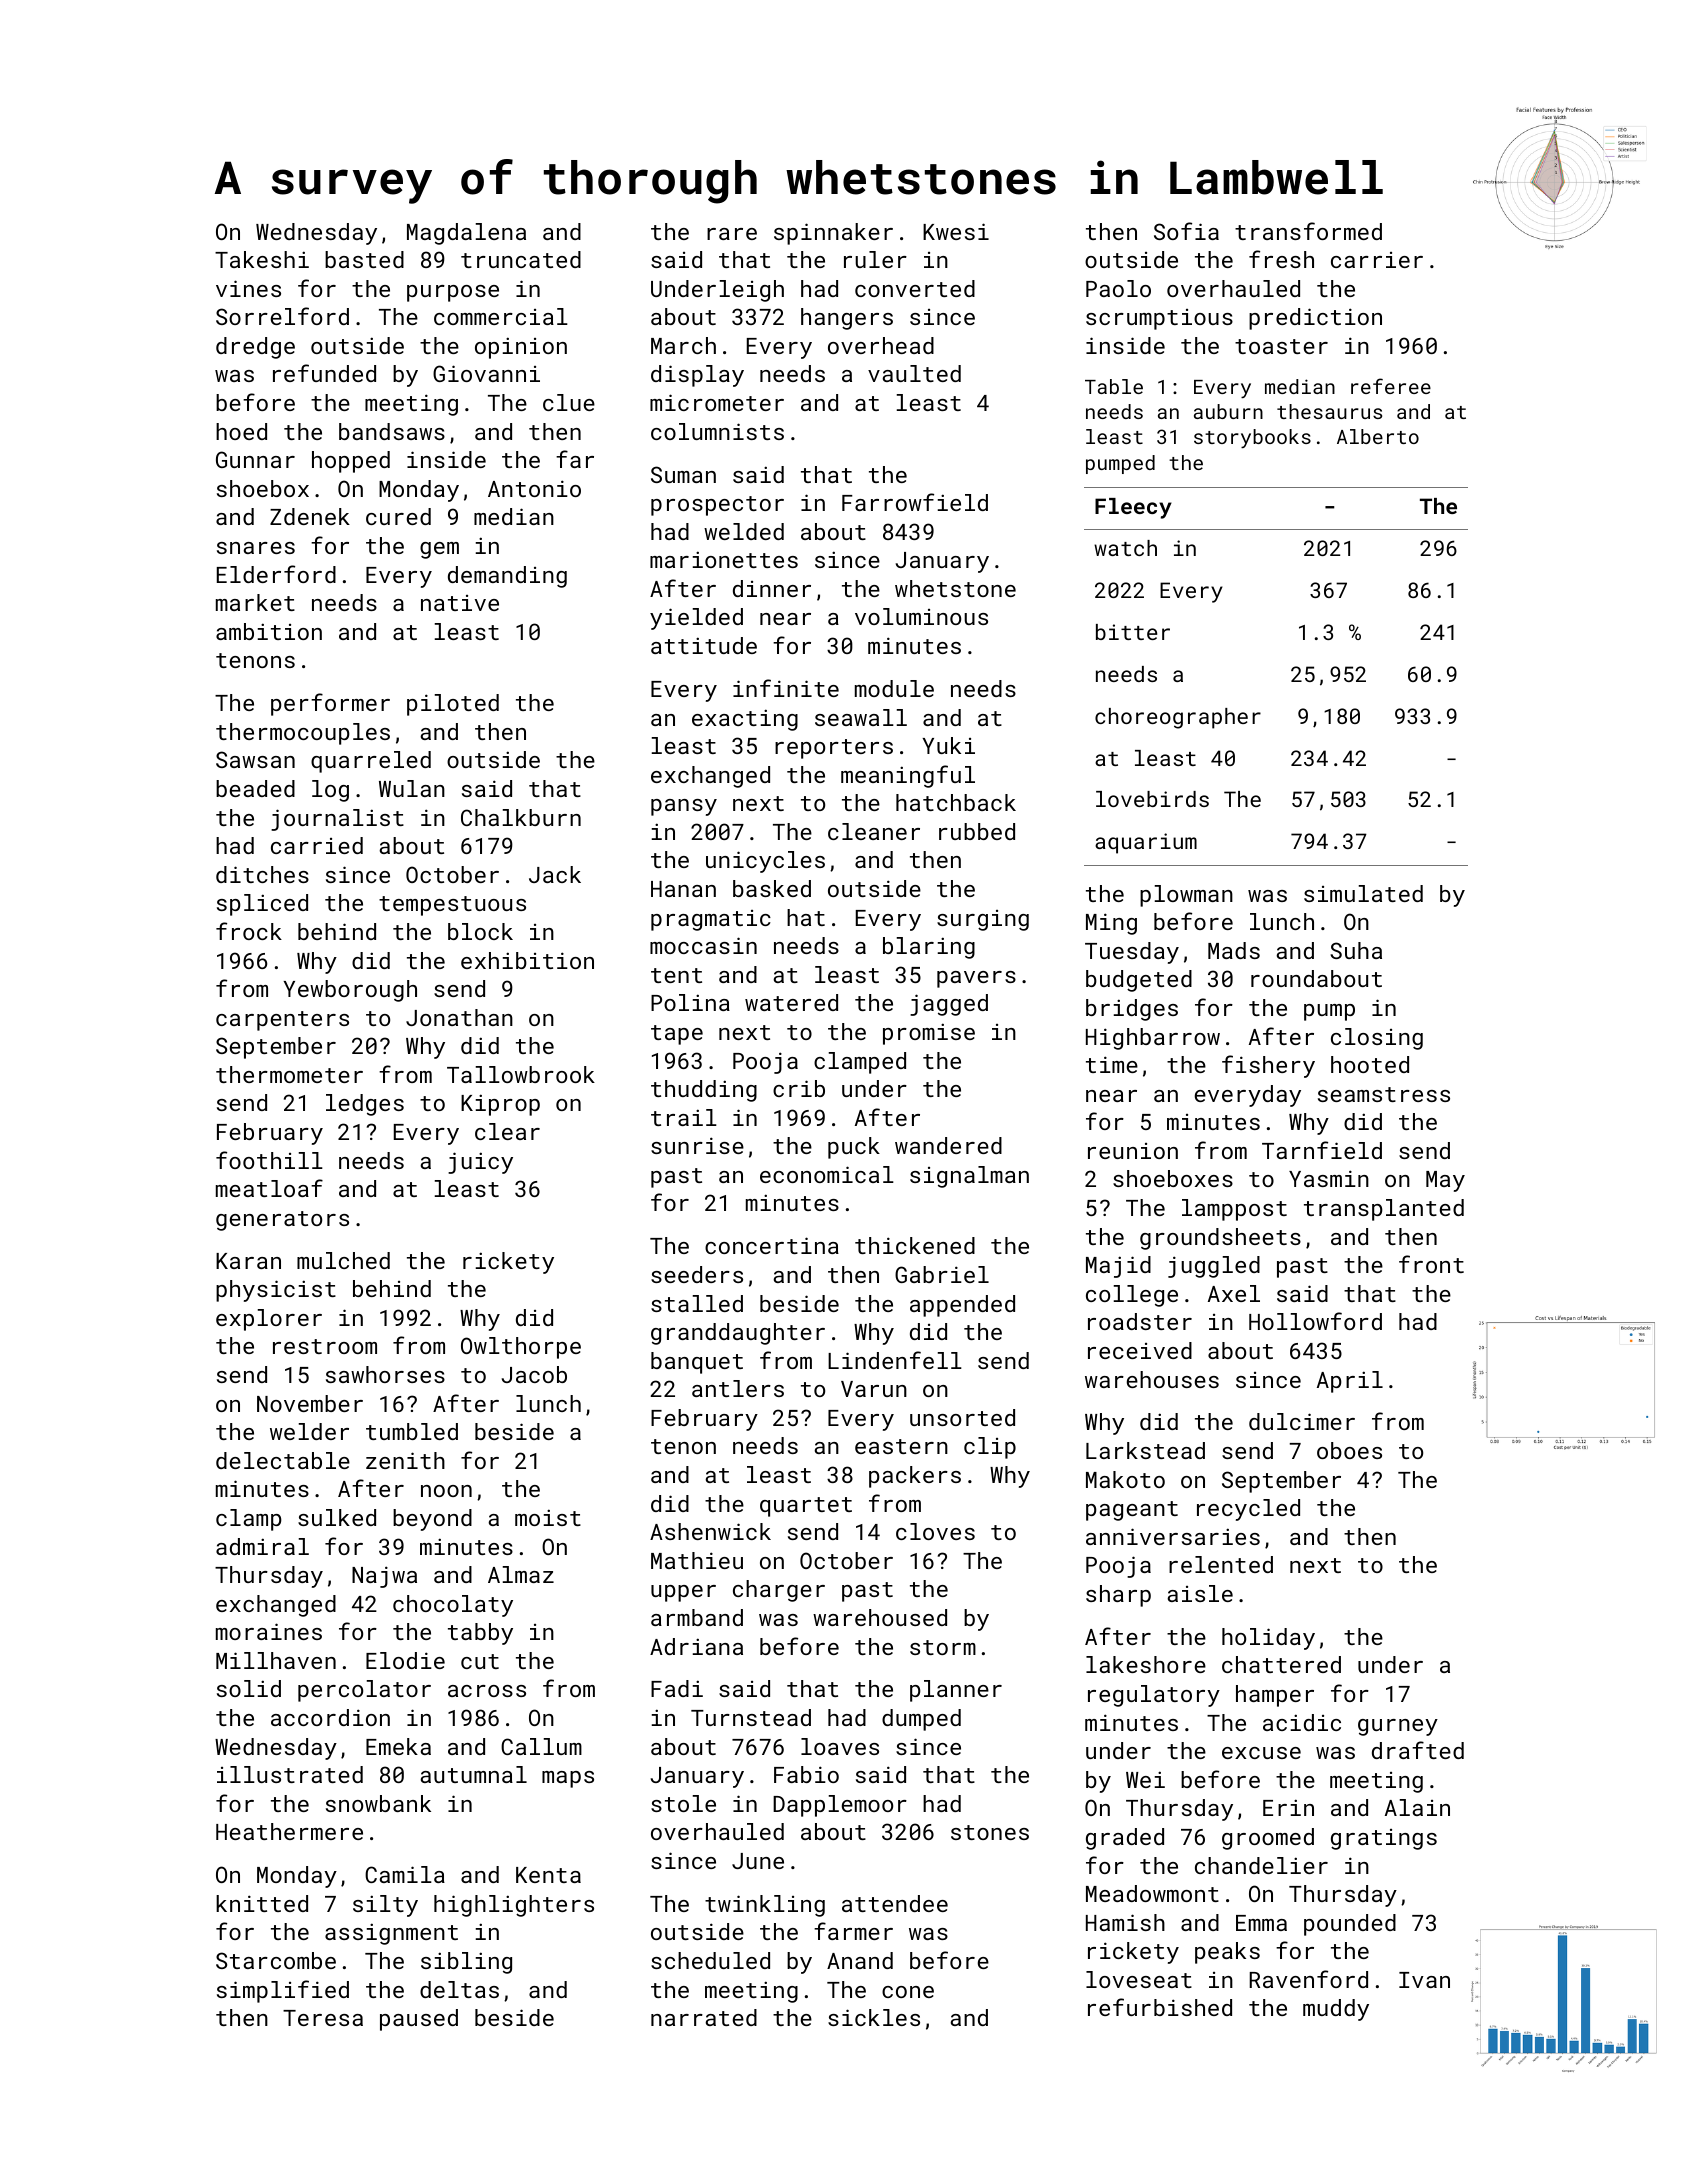 The image size is (1683, 2178). Describe the element at coordinates (717, 431) in the screenshot. I see `columnists` at that location.
